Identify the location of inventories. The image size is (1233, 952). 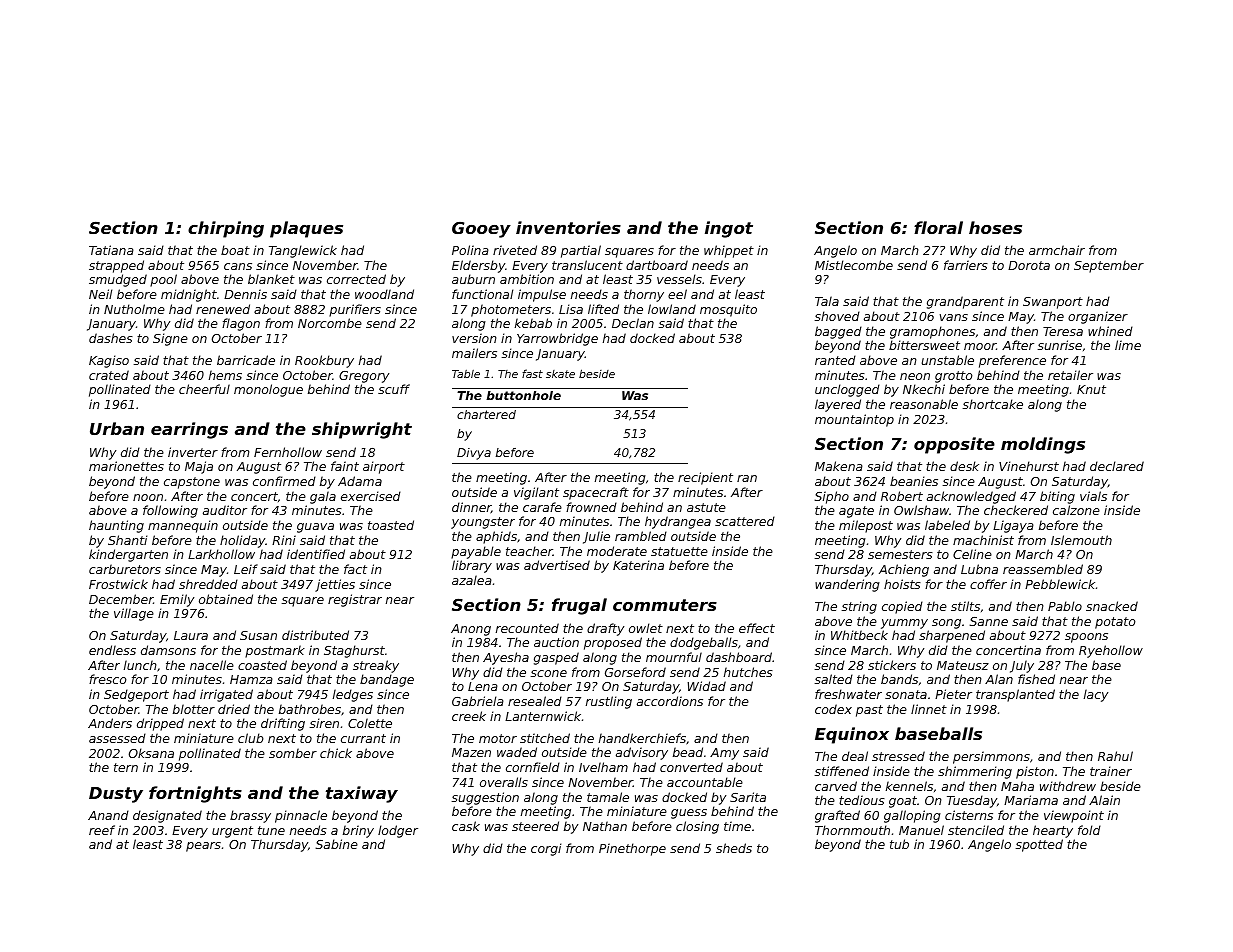
(568, 227).
